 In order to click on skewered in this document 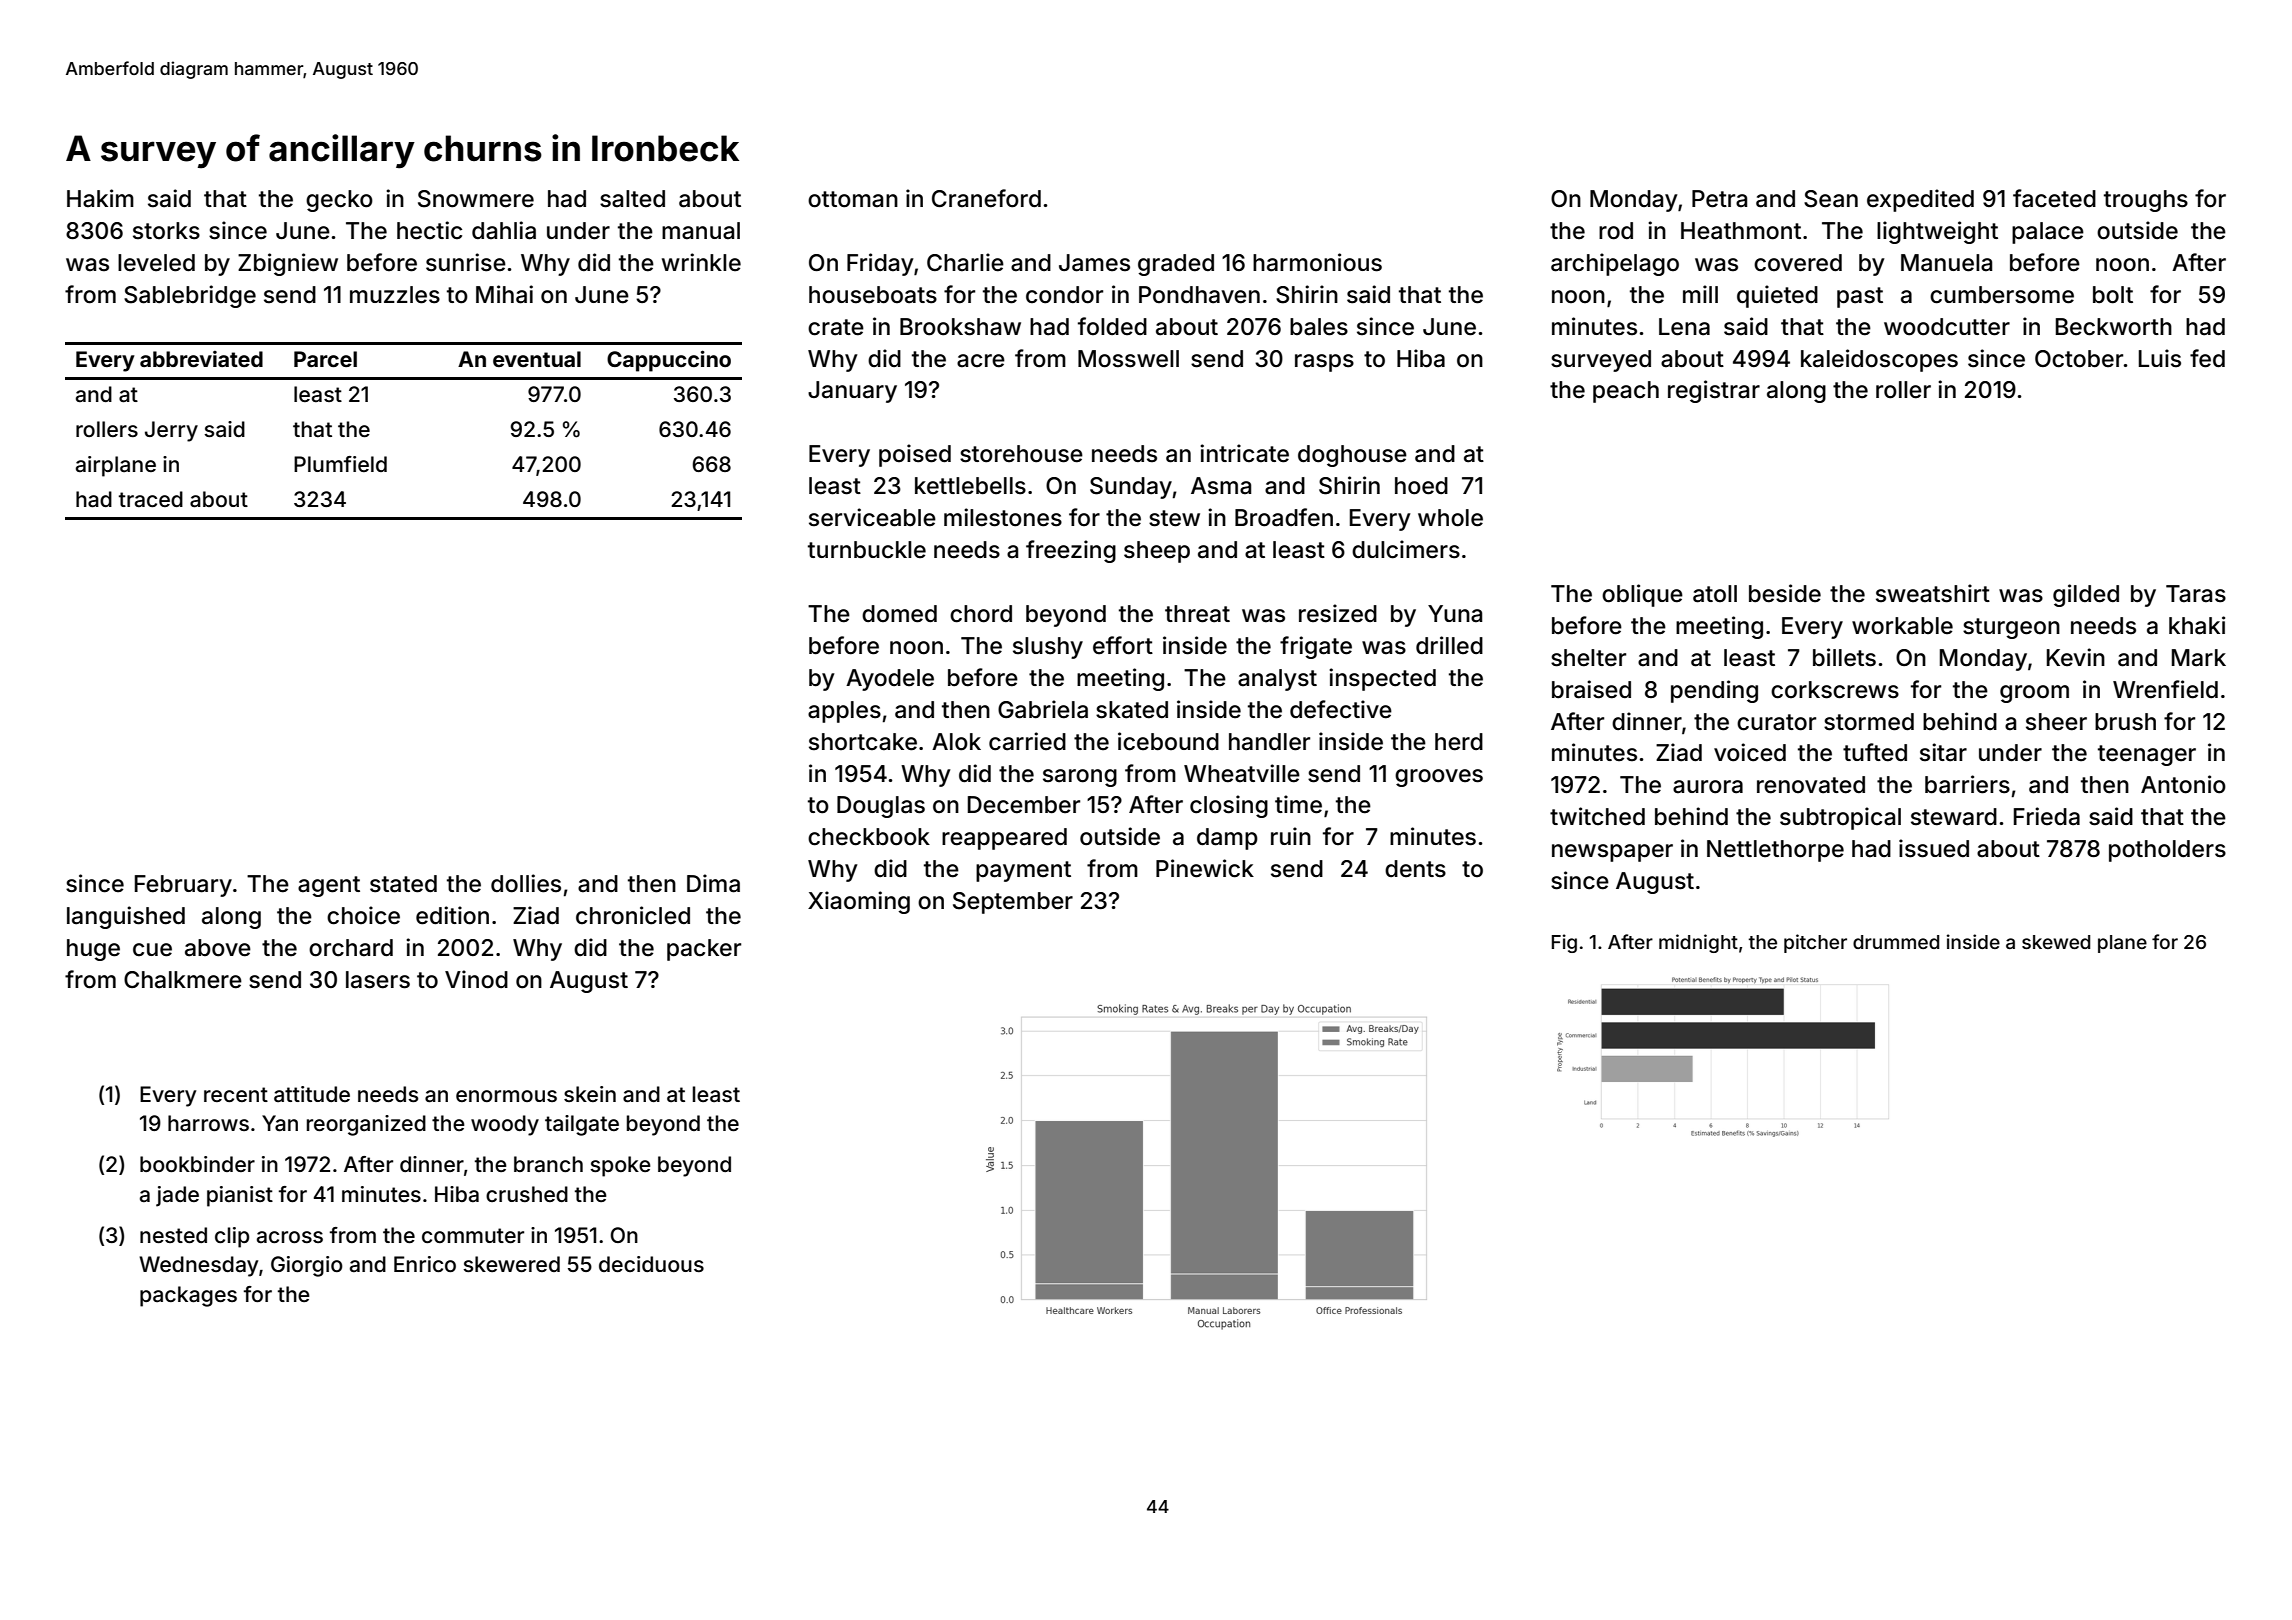, I will do `click(511, 1264)`.
